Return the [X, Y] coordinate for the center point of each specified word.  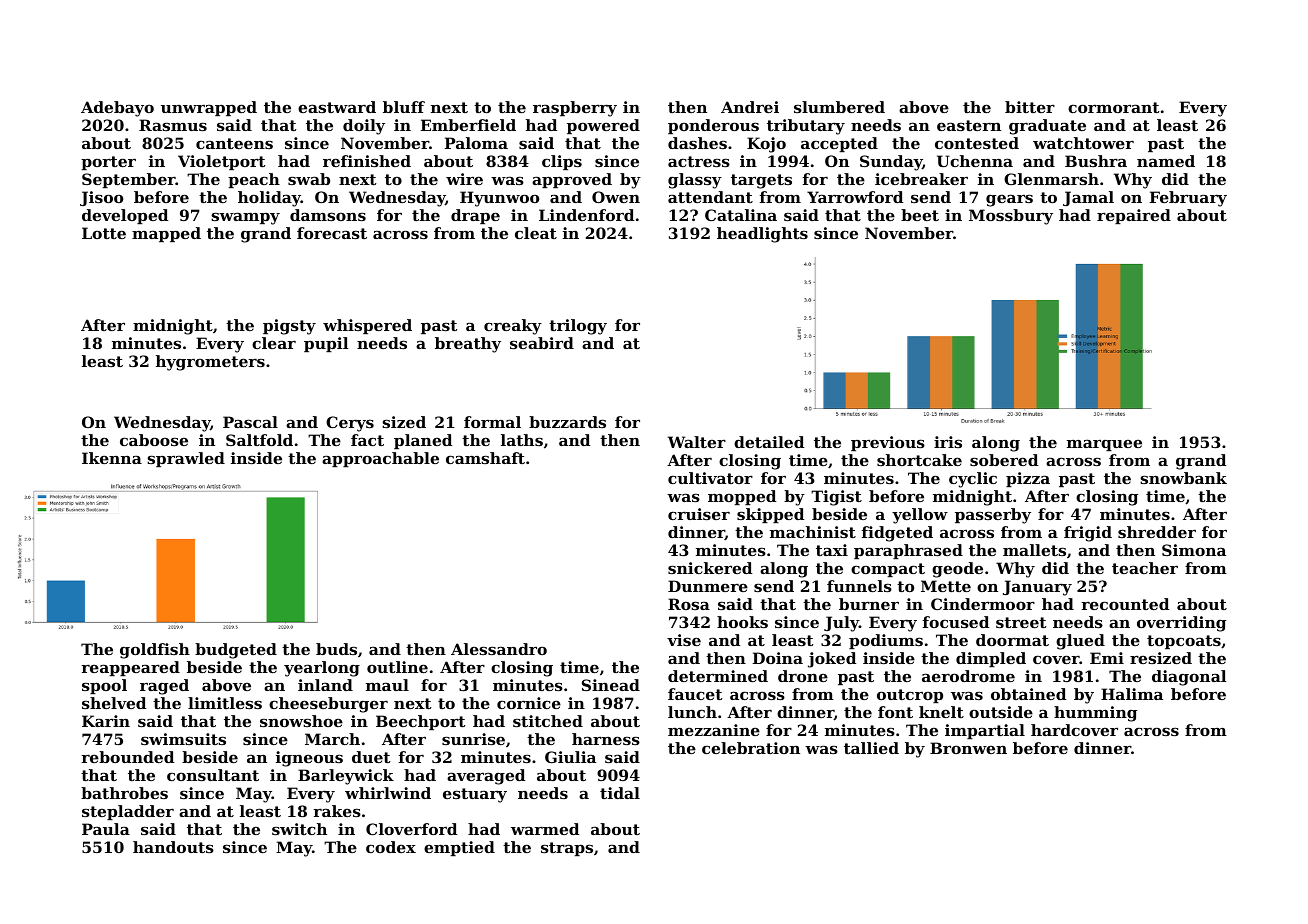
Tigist [836, 498]
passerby [993, 516]
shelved [114, 703]
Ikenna [112, 458]
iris [948, 442]
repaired [1134, 216]
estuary [475, 795]
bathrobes [124, 793]
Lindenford [586, 215]
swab [309, 179]
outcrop [910, 696]
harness [606, 739]
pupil [326, 344]
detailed [769, 442]
